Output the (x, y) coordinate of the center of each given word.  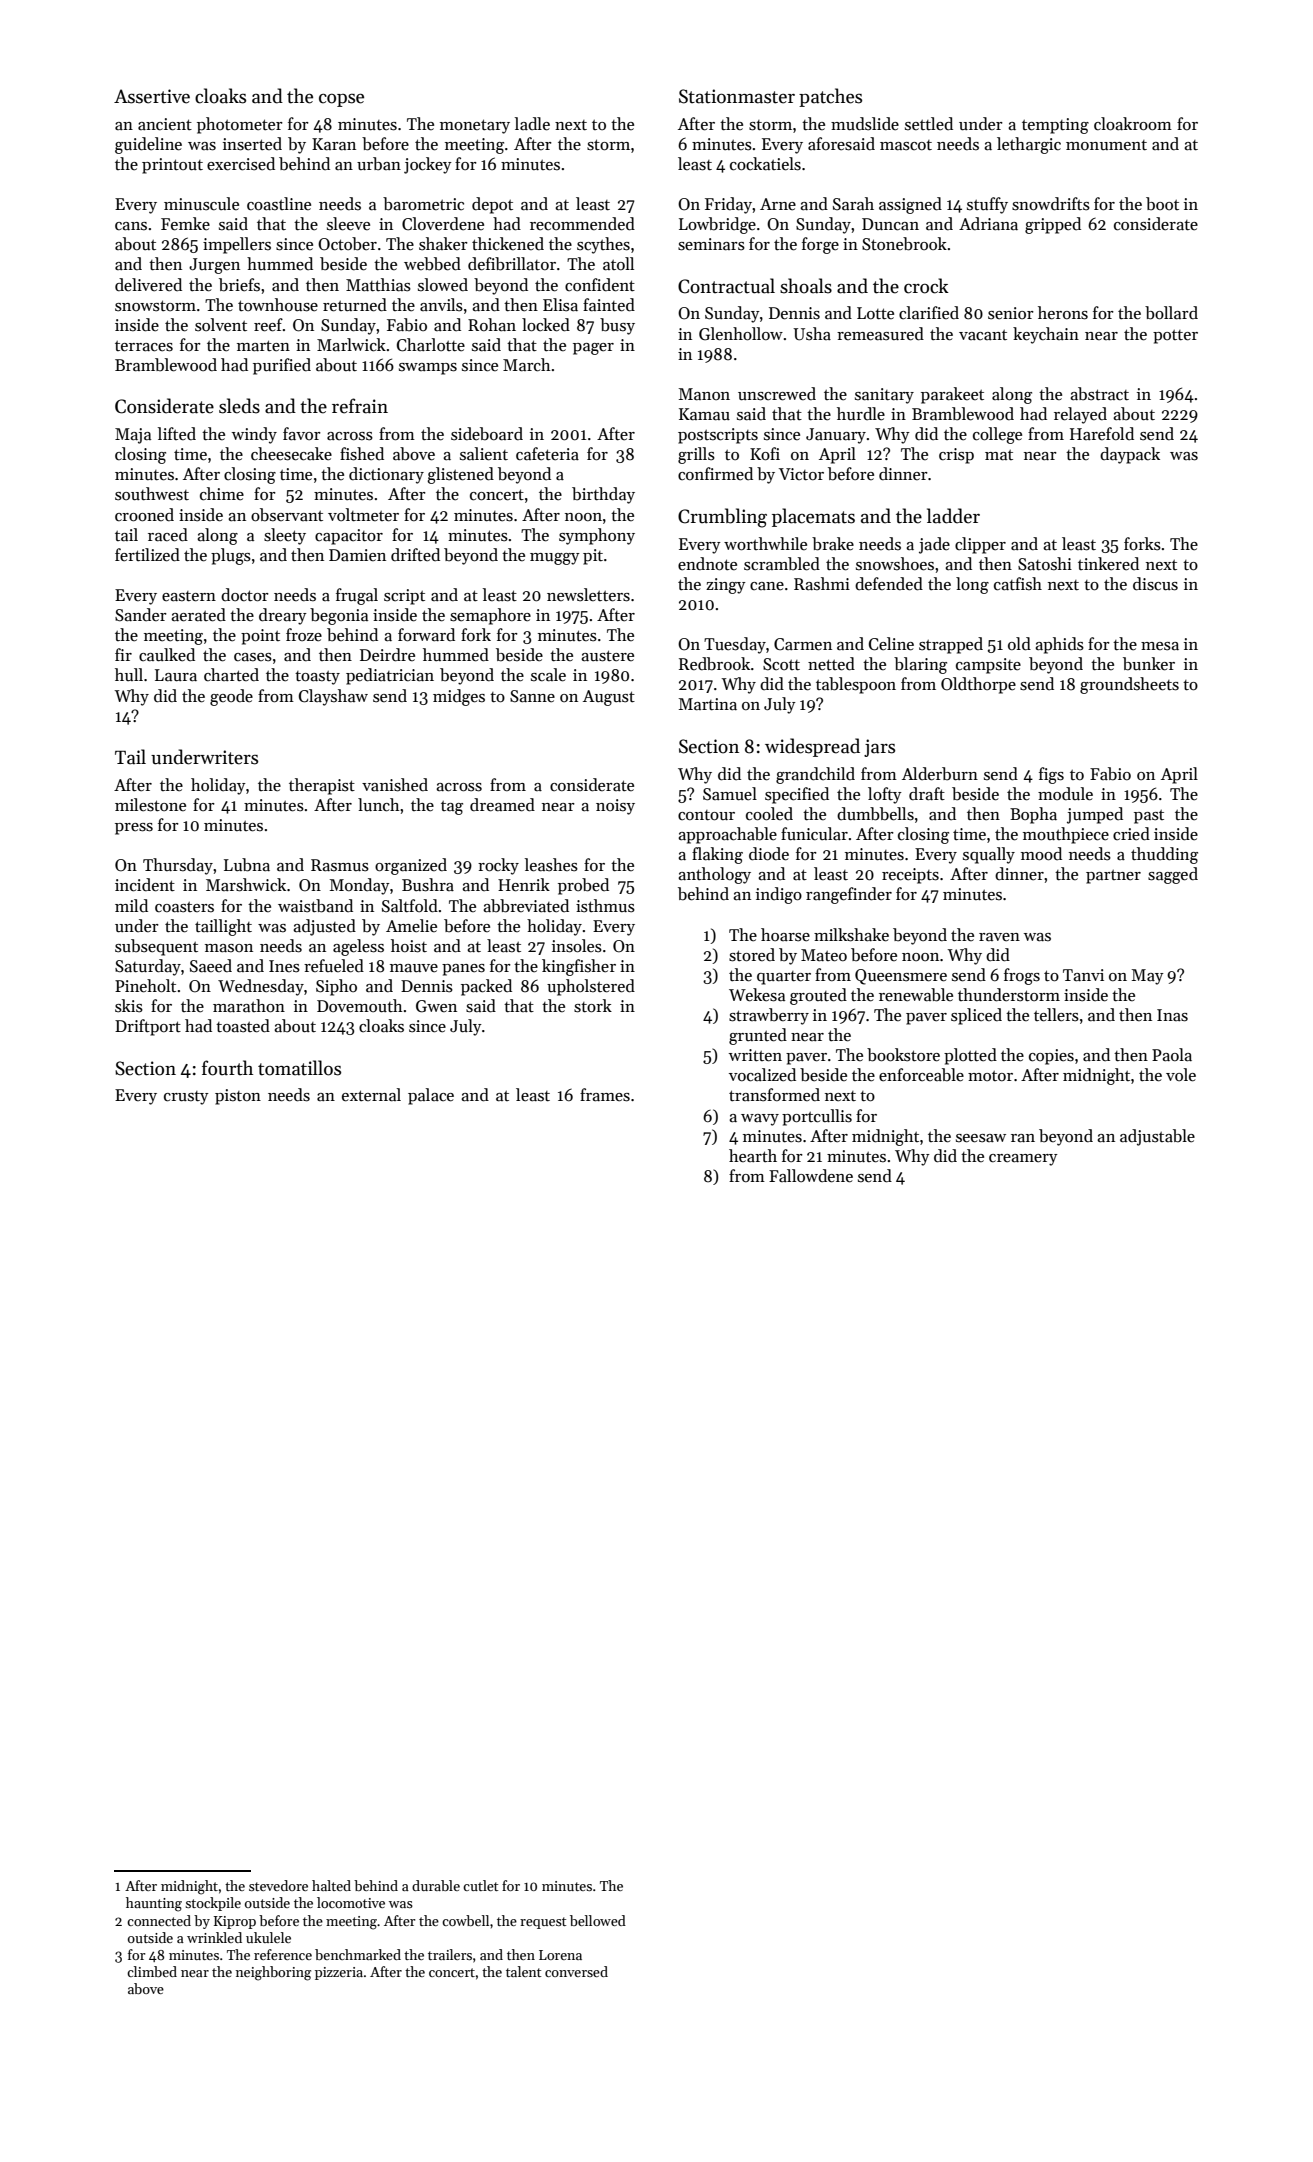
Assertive (152, 96)
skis (129, 1006)
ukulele (268, 1937)
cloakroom (1133, 124)
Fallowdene (811, 1176)
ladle (532, 124)
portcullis (817, 1117)
